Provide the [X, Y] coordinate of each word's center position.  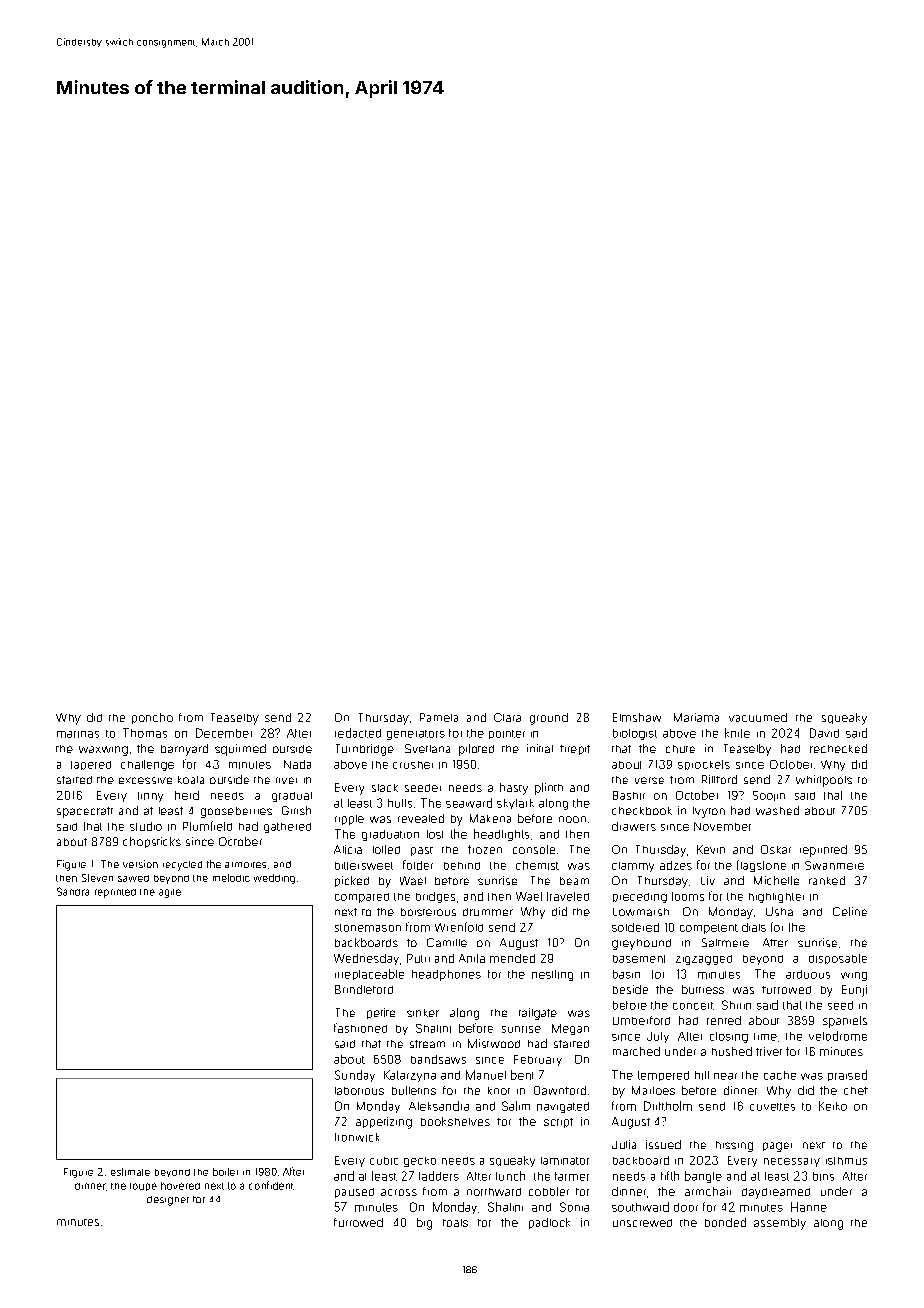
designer [168, 1201]
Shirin [736, 1005]
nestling [552, 975]
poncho [152, 718]
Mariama [696, 717]
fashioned [360, 1028]
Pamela [439, 717]
